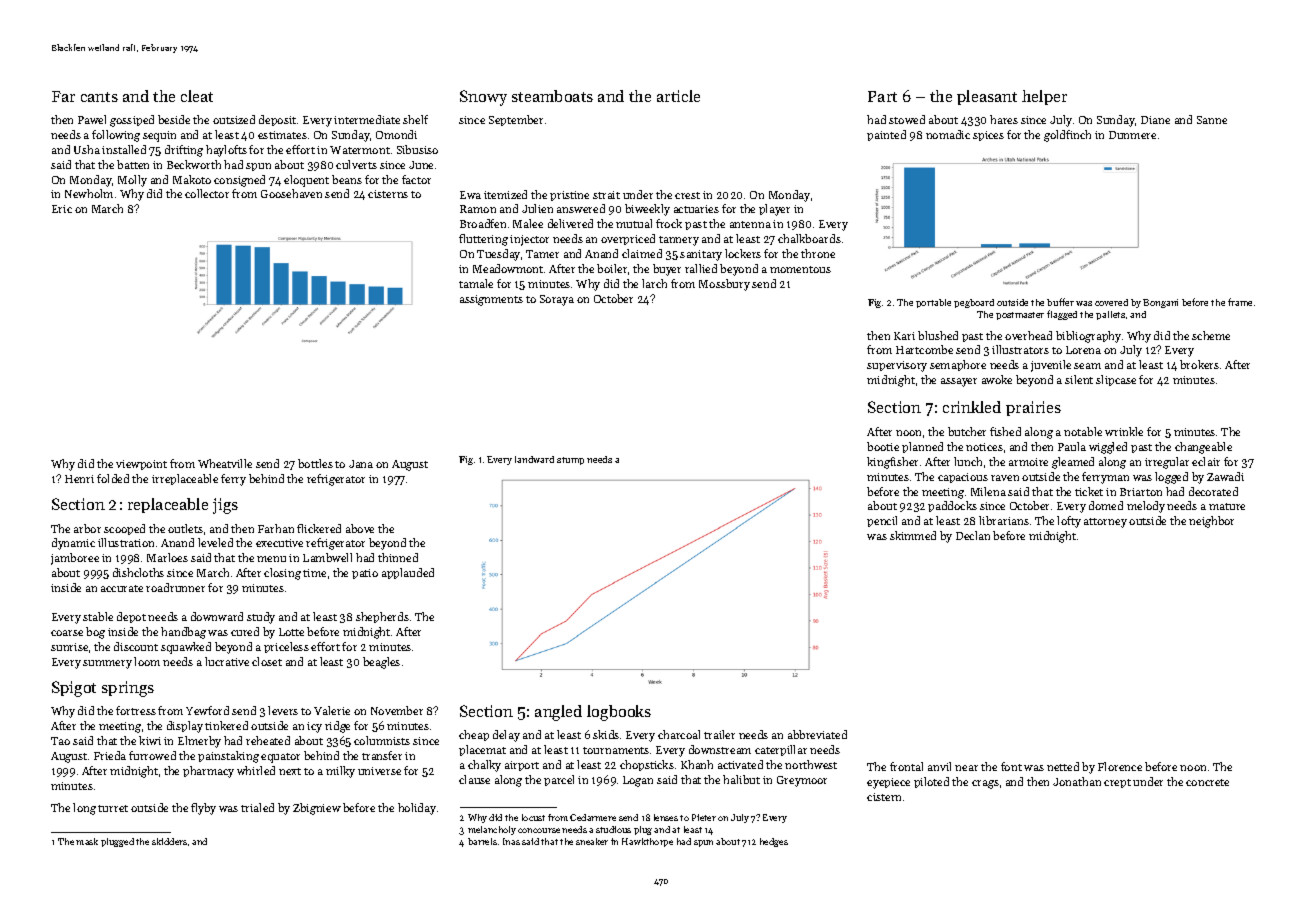 The height and width of the page is (924, 1308). I want to click on cants, so click(99, 97).
